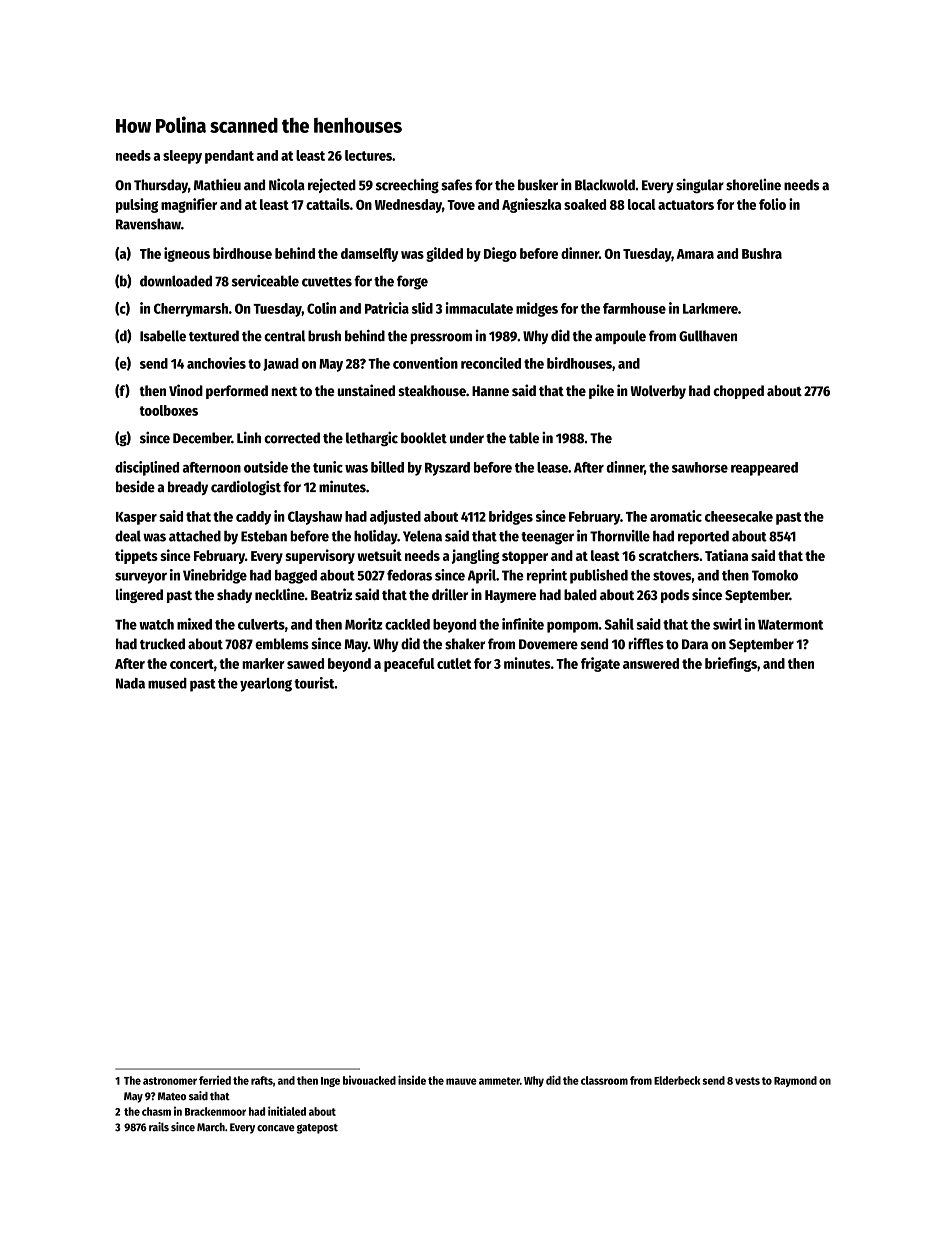 This document has width=952, height=1233. Describe the element at coordinates (753, 185) in the document. I see `shoreline` at that location.
